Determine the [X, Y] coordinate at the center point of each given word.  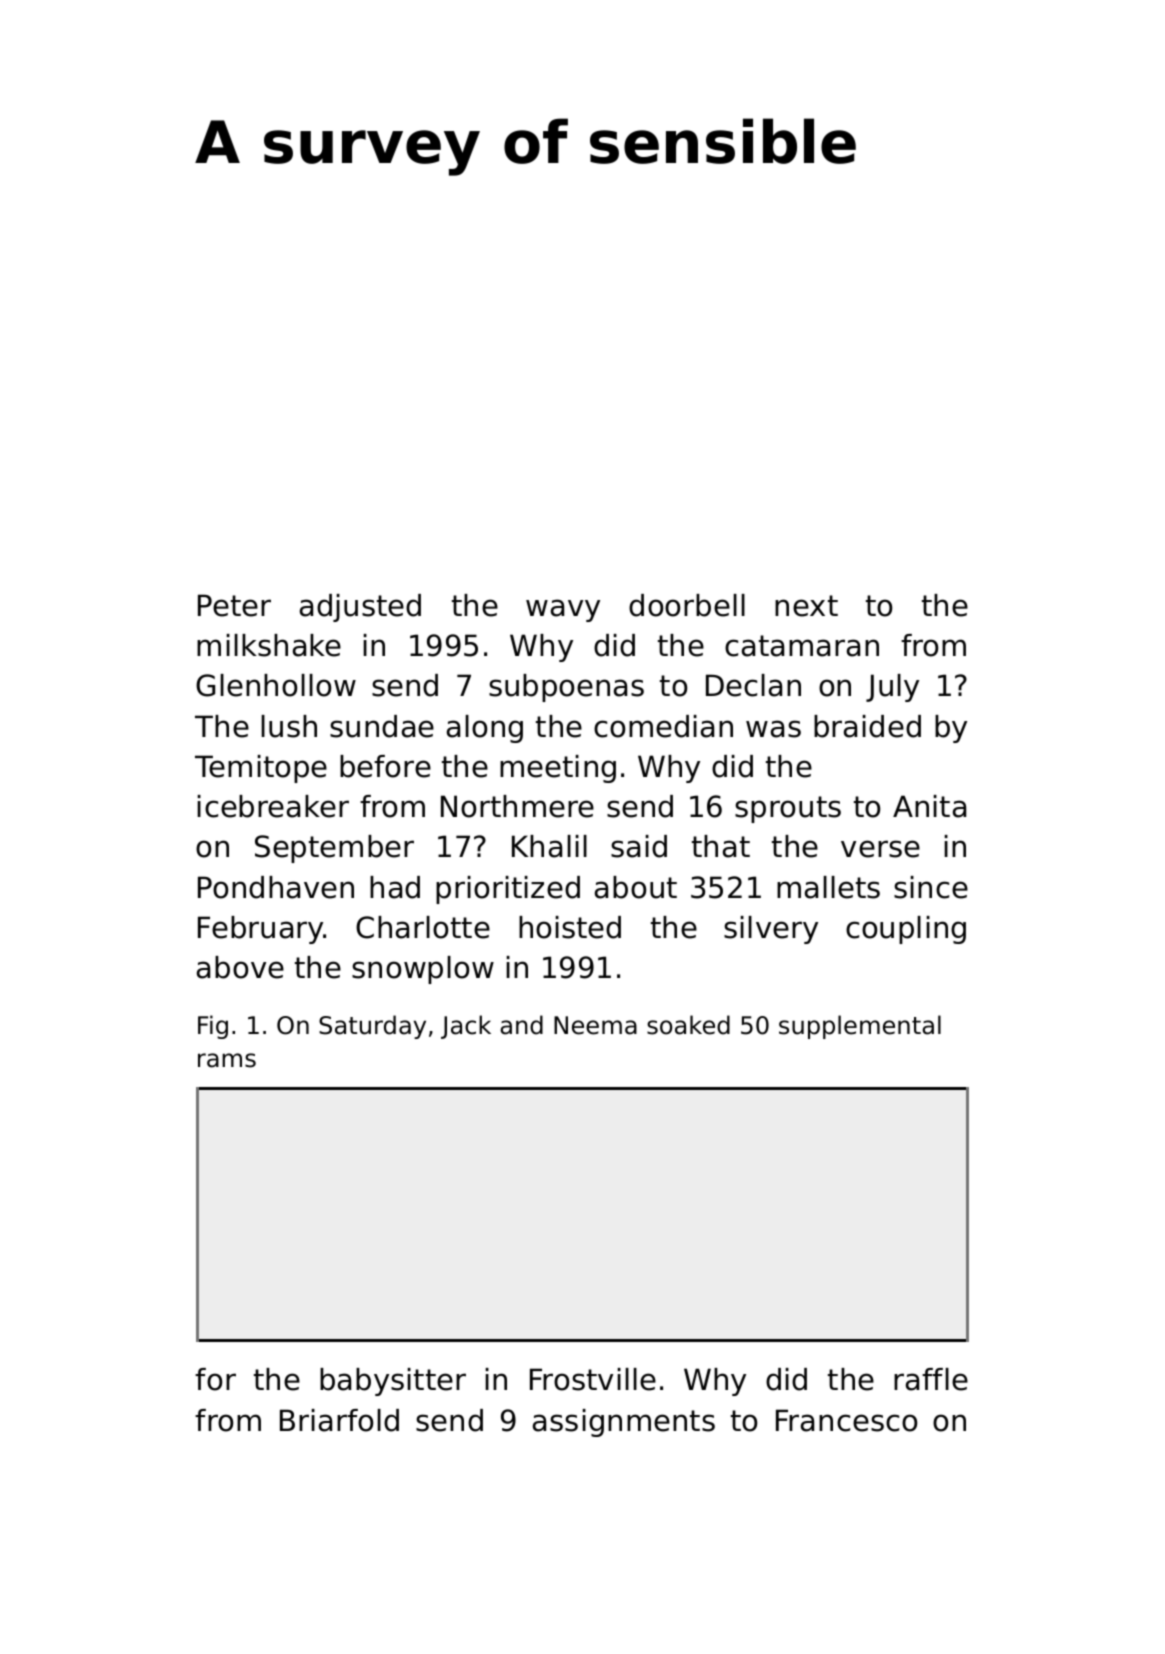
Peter [234, 605]
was [773, 729]
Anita [929, 806]
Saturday [372, 1027]
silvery [771, 930]
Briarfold [339, 1420]
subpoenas [566, 688]
